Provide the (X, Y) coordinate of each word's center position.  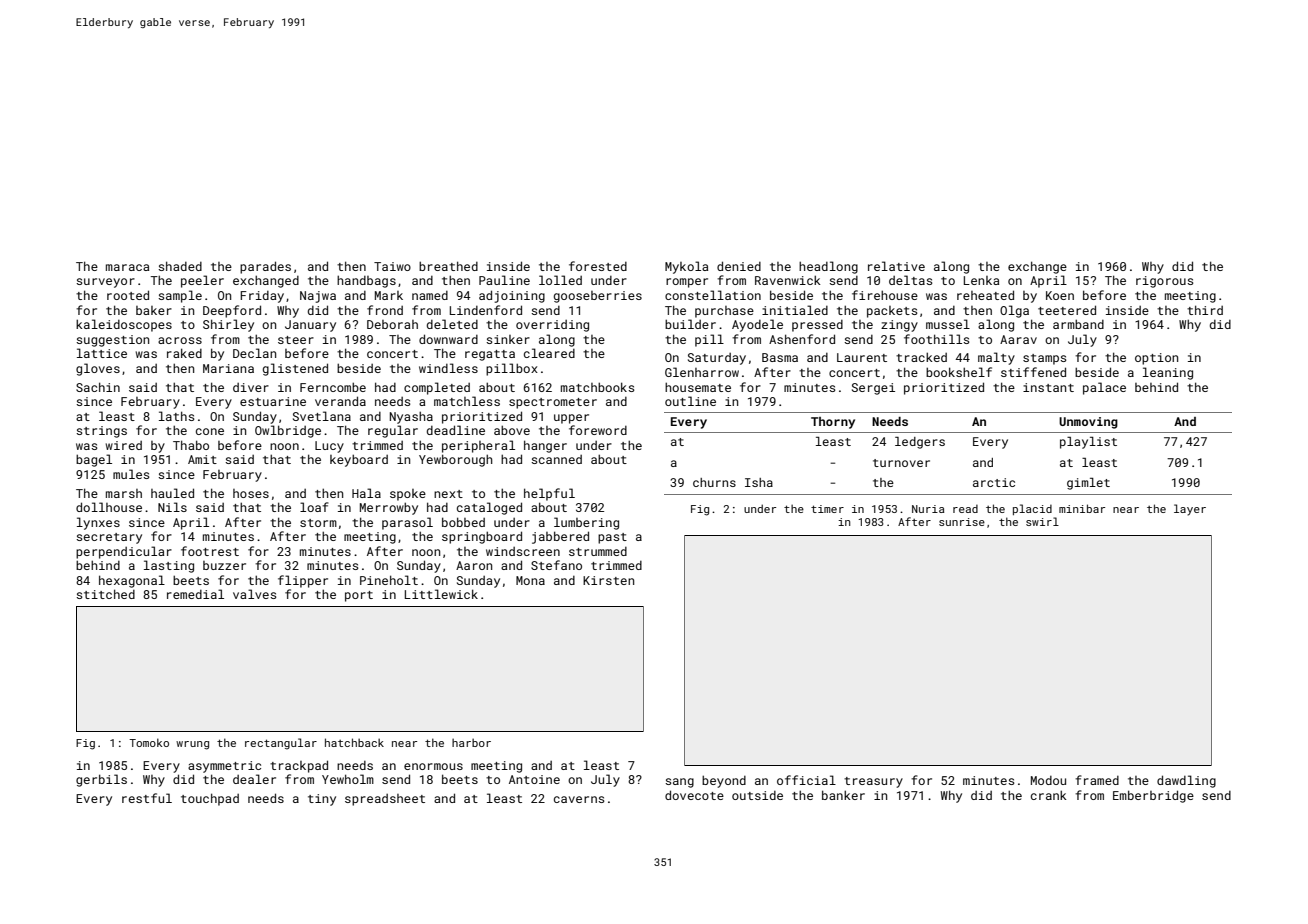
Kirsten (608, 580)
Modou (1048, 780)
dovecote (694, 795)
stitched (105, 594)
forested (598, 266)
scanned (556, 459)
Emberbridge (1153, 796)
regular (393, 431)
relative (896, 266)
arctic (994, 482)
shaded (180, 266)
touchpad (210, 799)
